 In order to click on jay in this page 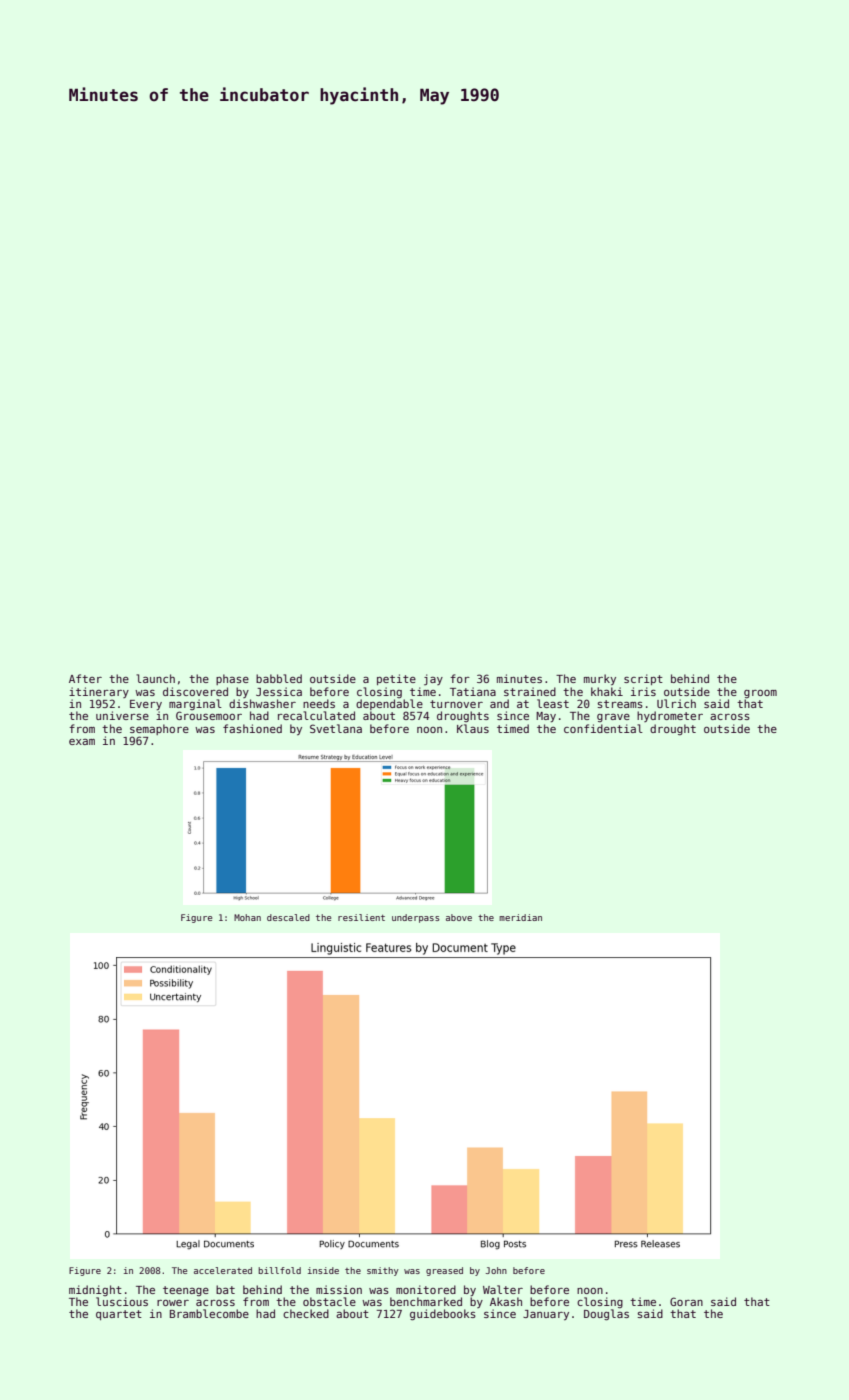, I will do `click(433, 680)`.
